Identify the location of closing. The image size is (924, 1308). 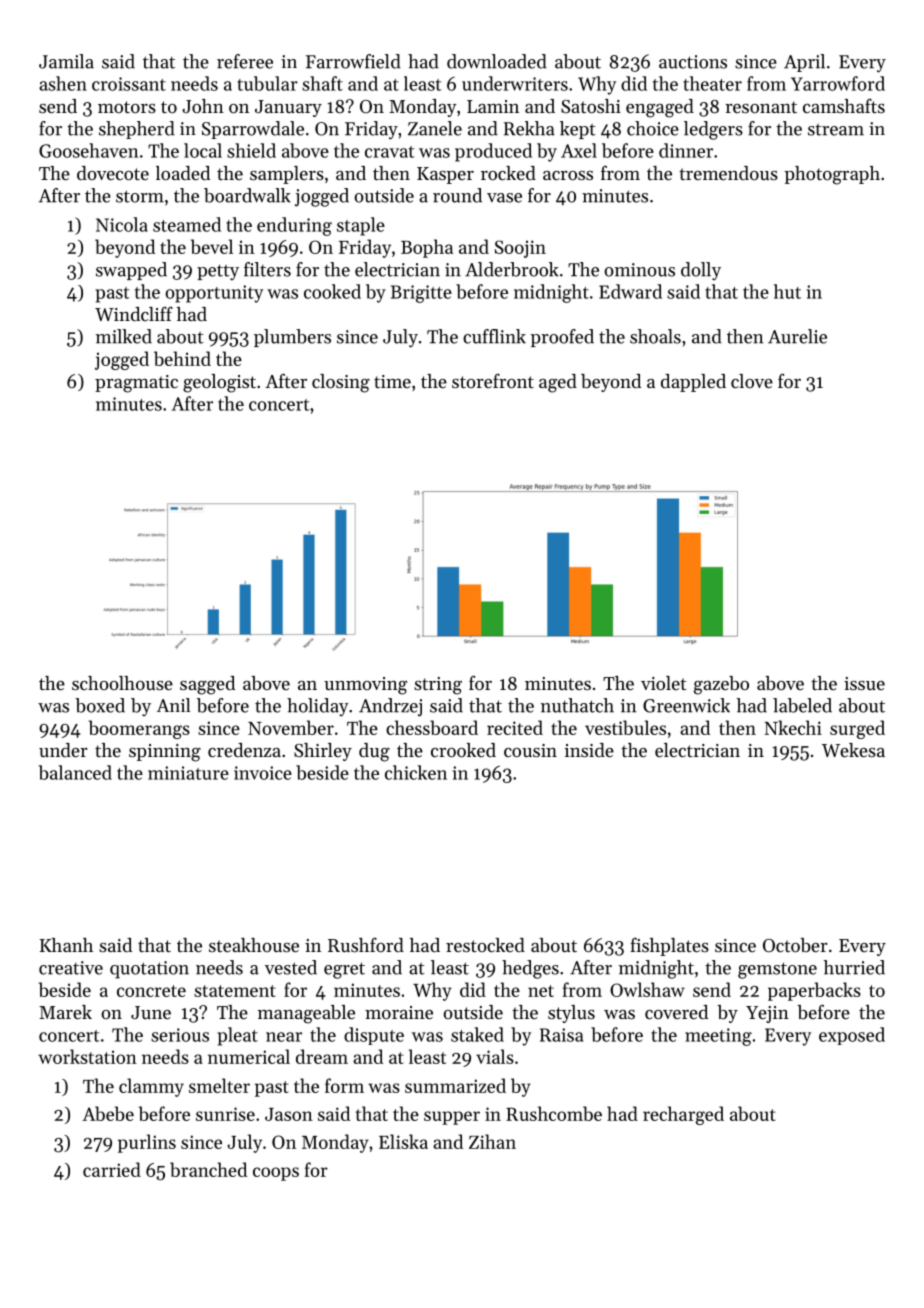
(341, 383).
